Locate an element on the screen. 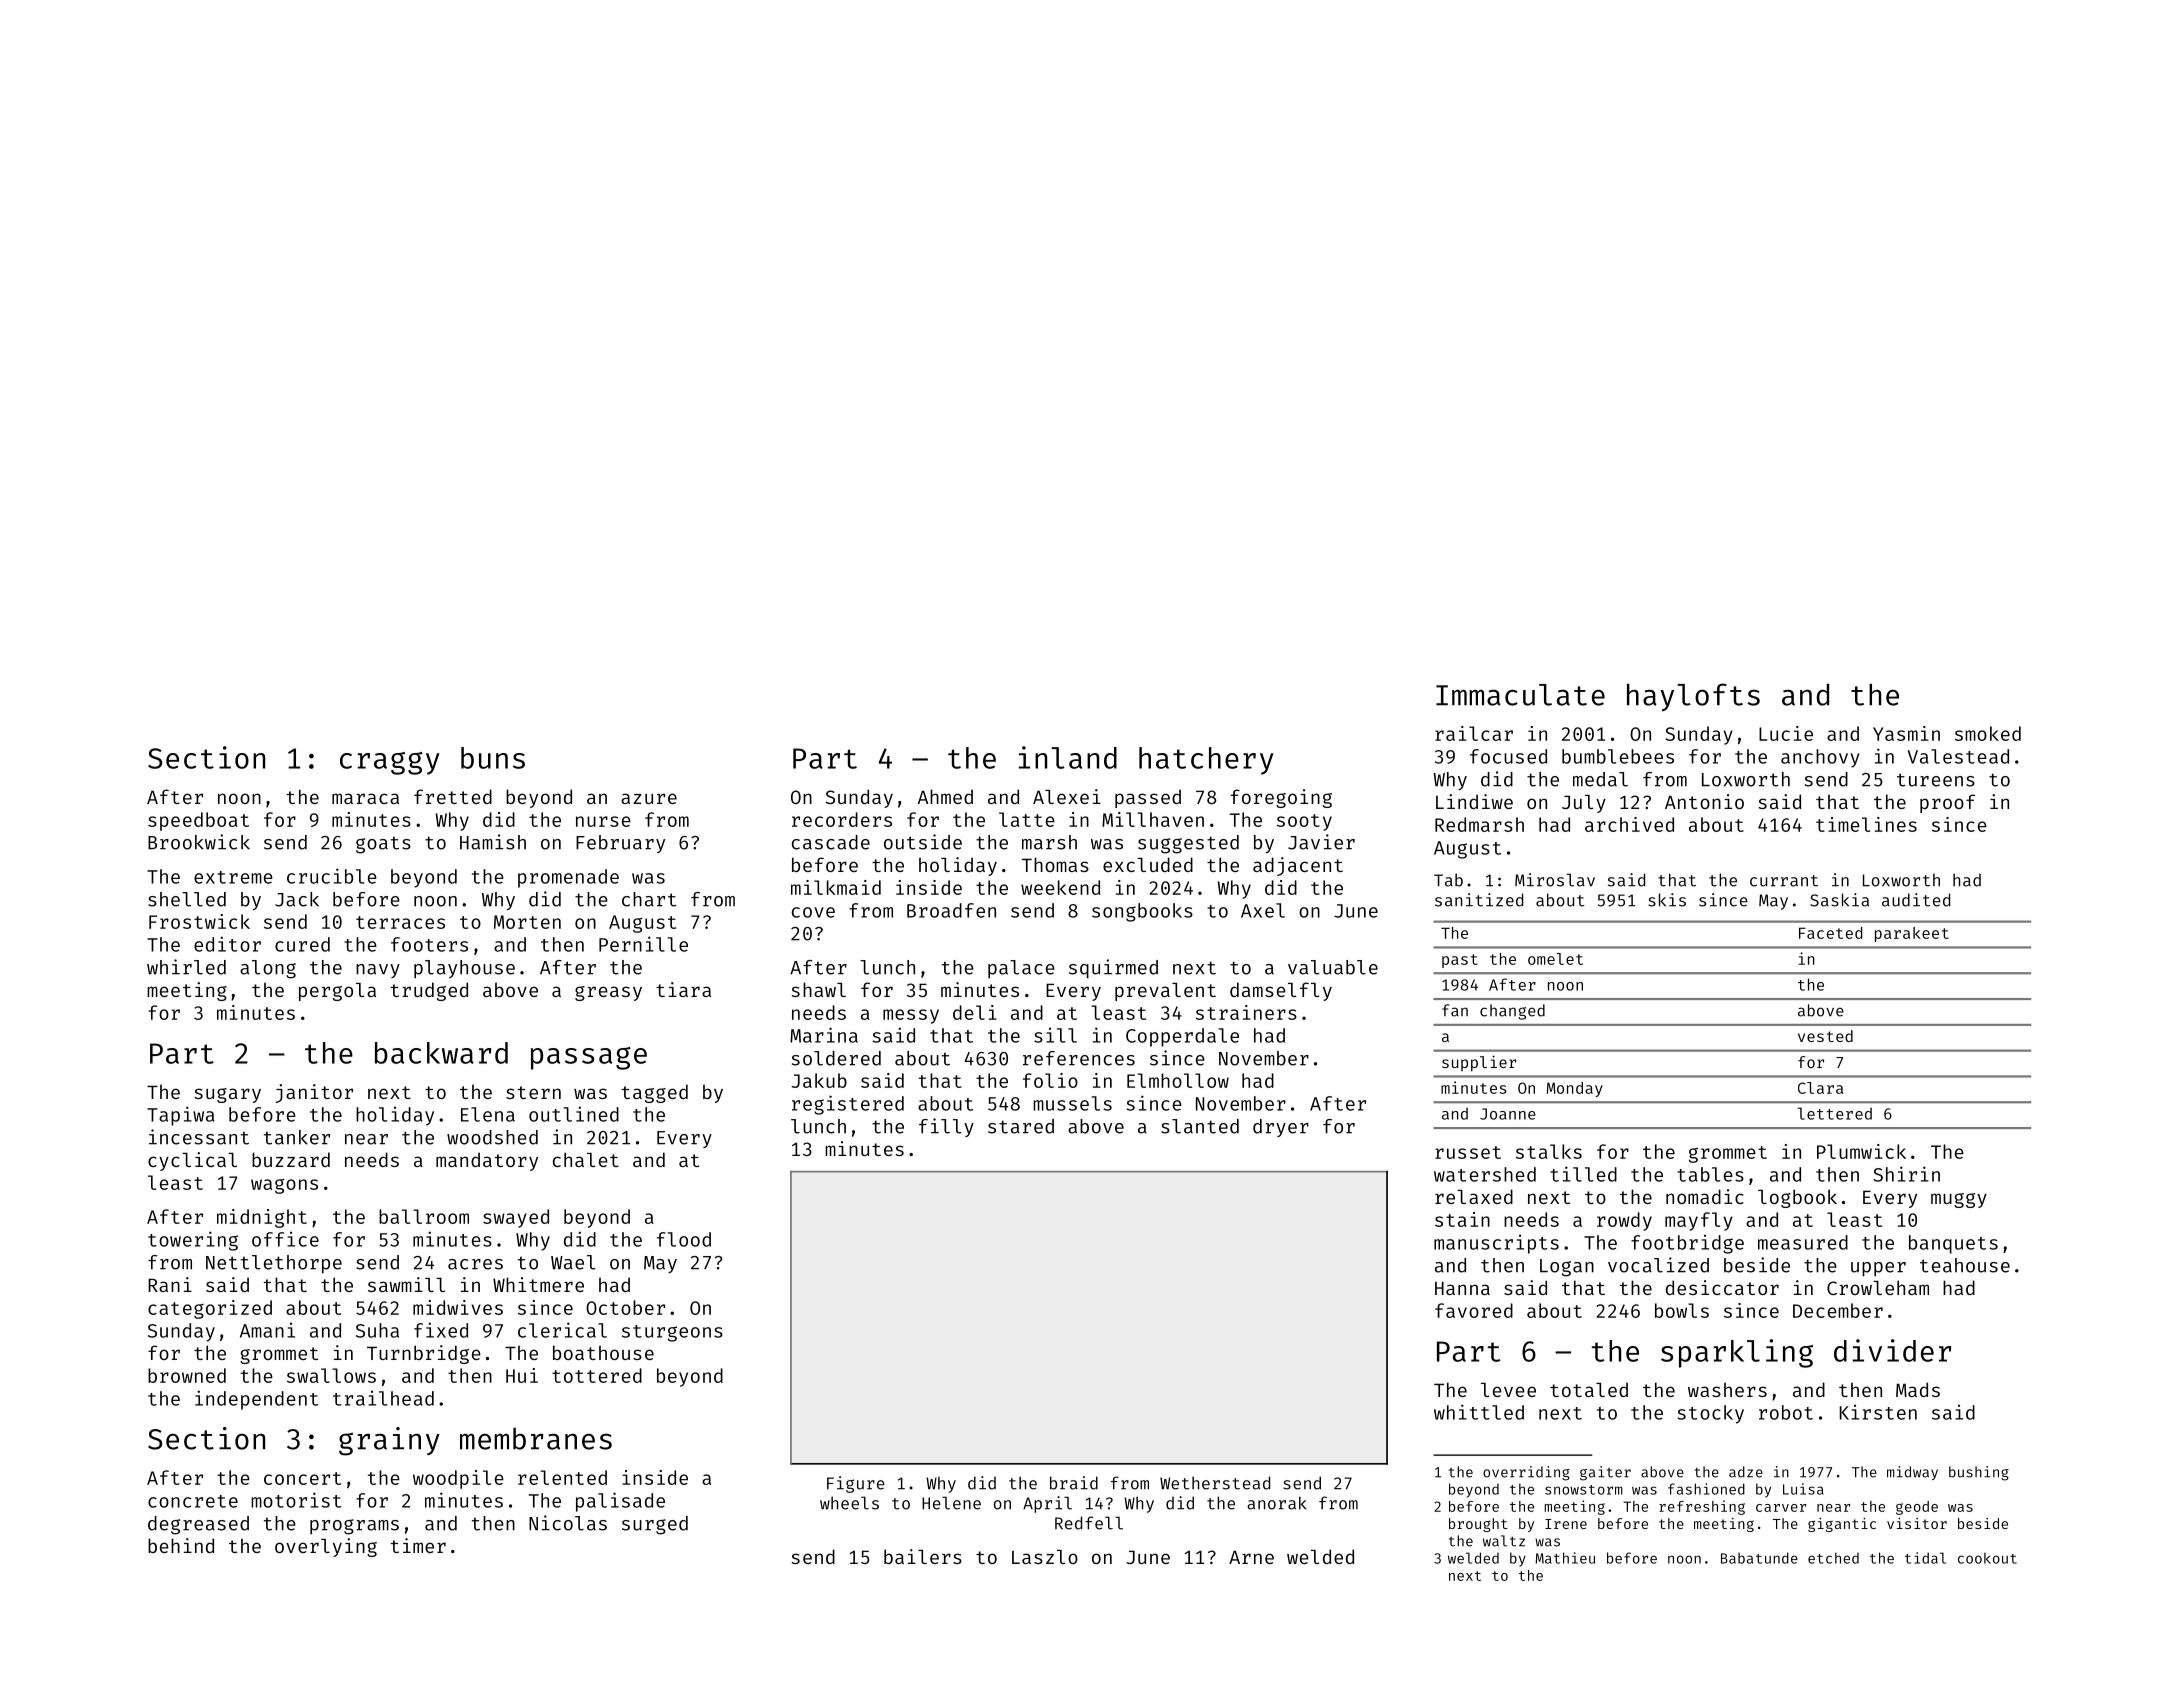  relented is located at coordinates (562, 1477).
